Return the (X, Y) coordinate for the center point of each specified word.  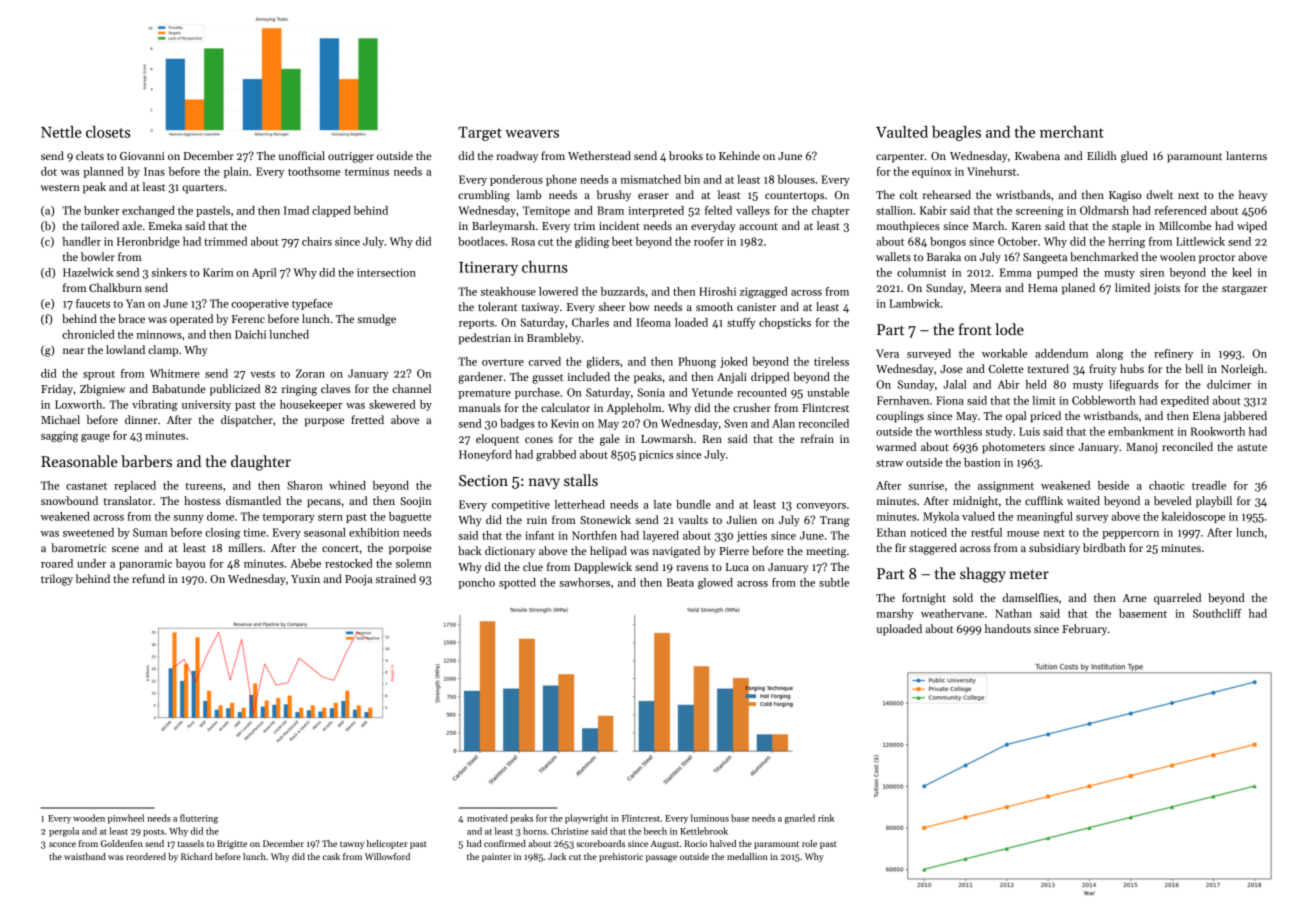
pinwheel (126, 819)
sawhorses (584, 582)
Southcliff (1217, 613)
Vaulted (902, 132)
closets (108, 132)
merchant (1072, 132)
